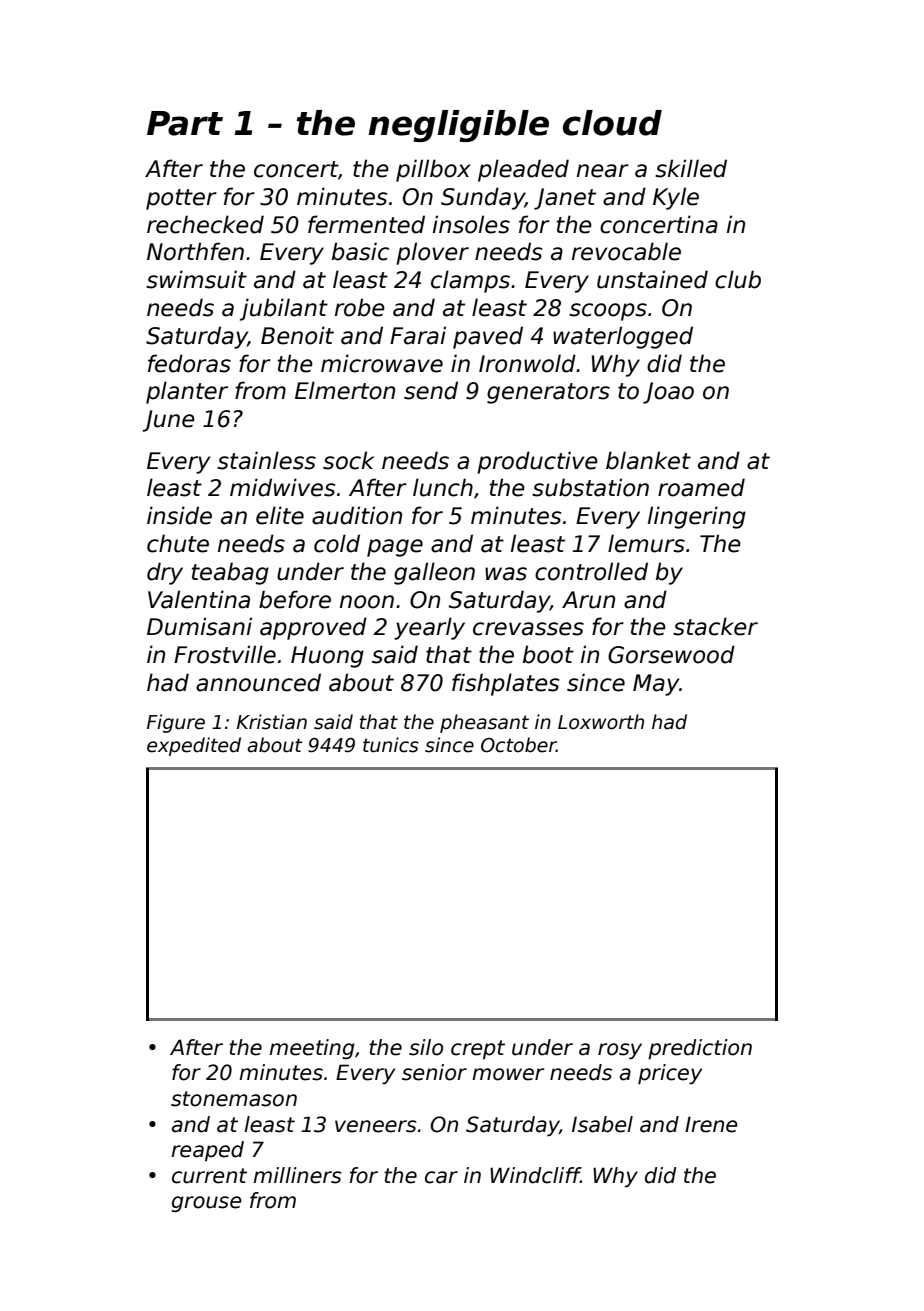 This screenshot has width=924, height=1311. What do you see at coordinates (738, 279) in the screenshot?
I see `club` at bounding box center [738, 279].
